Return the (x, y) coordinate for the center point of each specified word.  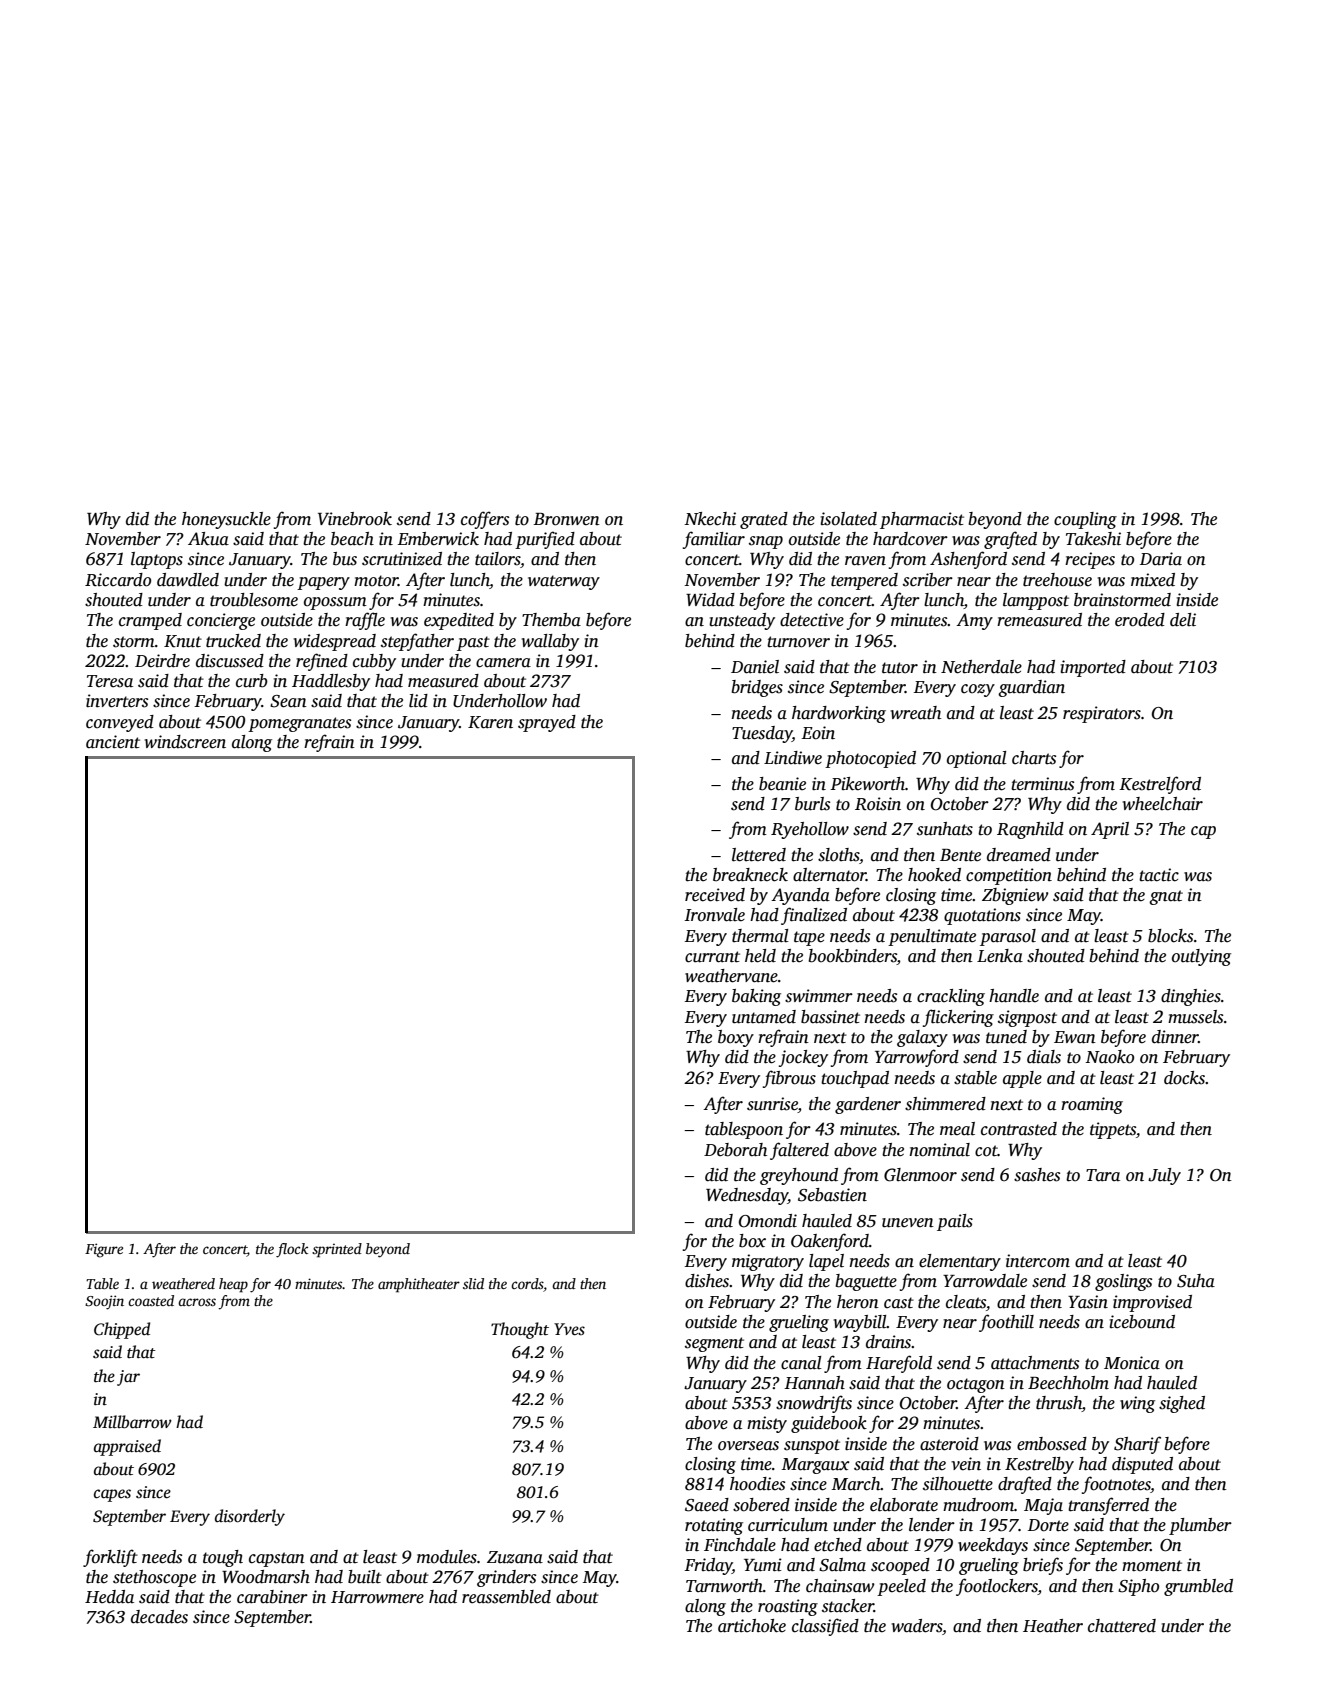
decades (159, 1617)
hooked (934, 875)
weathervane (731, 976)
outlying (1201, 957)
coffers (485, 520)
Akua (208, 539)
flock (292, 1250)
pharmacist (922, 520)
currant (712, 957)
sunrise (772, 1105)
